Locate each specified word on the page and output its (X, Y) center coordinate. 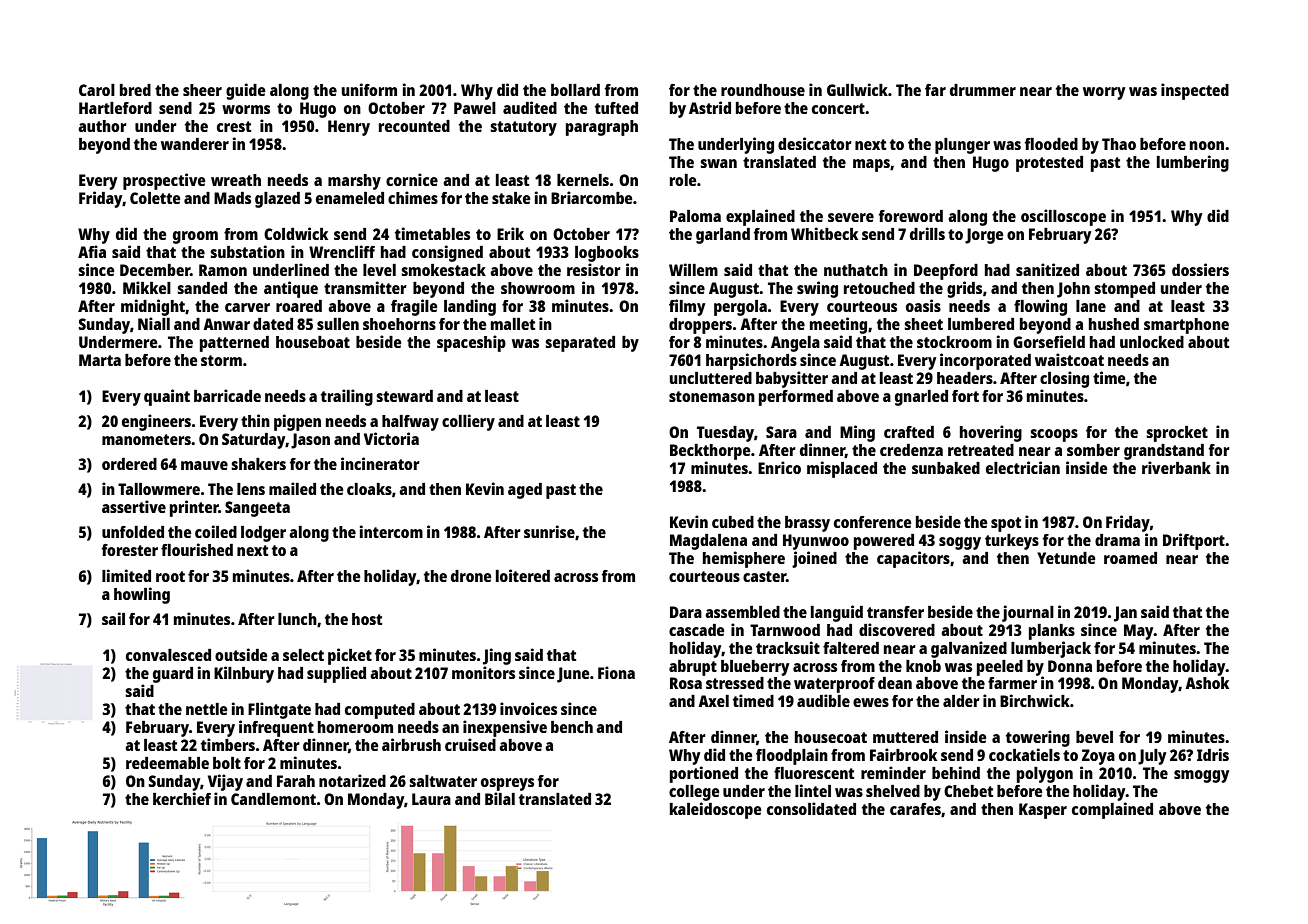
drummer (983, 90)
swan (718, 163)
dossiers (1200, 269)
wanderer (195, 144)
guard (173, 675)
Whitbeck (824, 233)
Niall (154, 323)
